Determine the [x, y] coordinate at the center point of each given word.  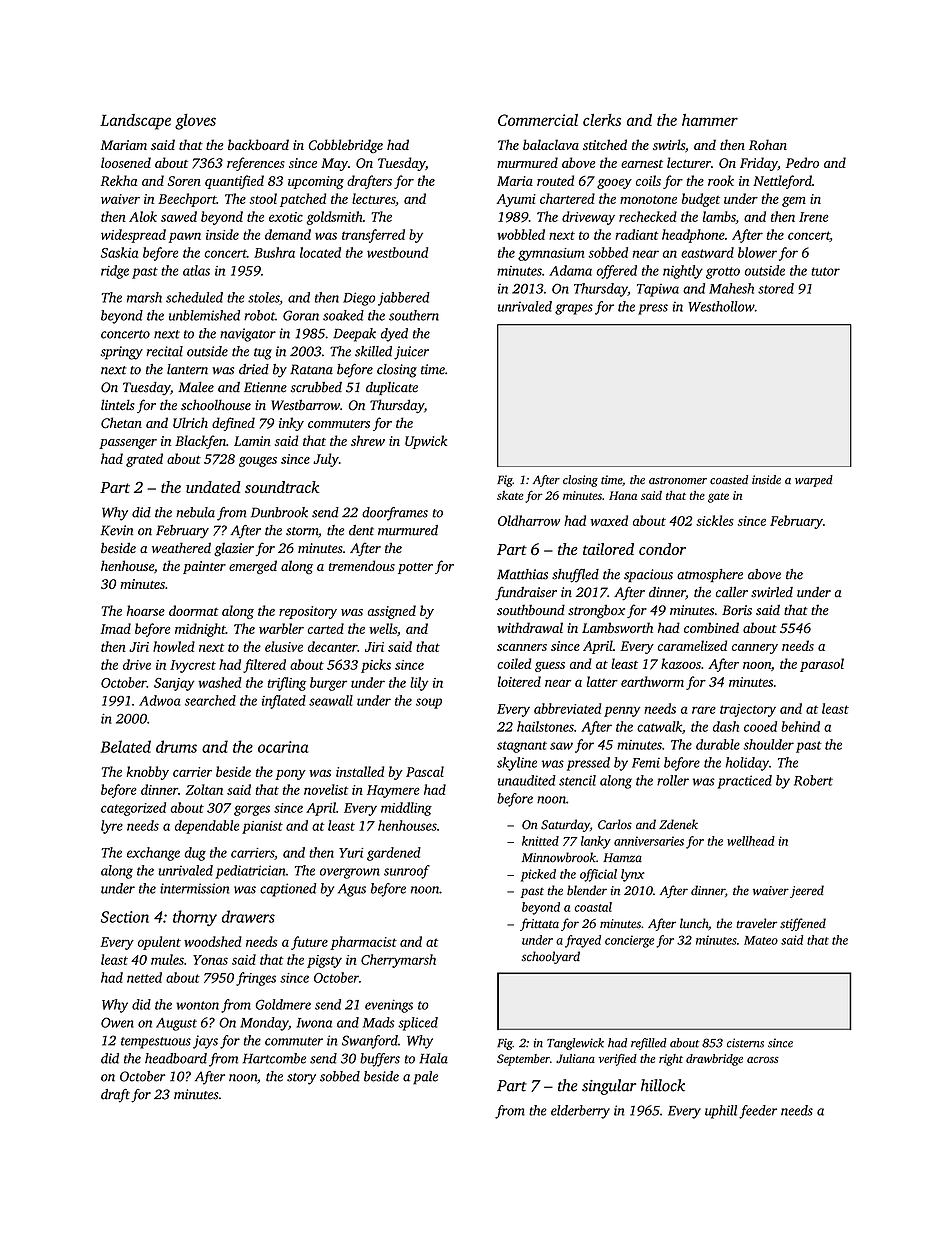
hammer [710, 120]
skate [510, 495]
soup [429, 703]
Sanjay [174, 684]
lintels [118, 405]
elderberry [580, 1112]
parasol [822, 665]
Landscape [135, 122]
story [301, 1079]
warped [814, 481]
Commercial [538, 120]
